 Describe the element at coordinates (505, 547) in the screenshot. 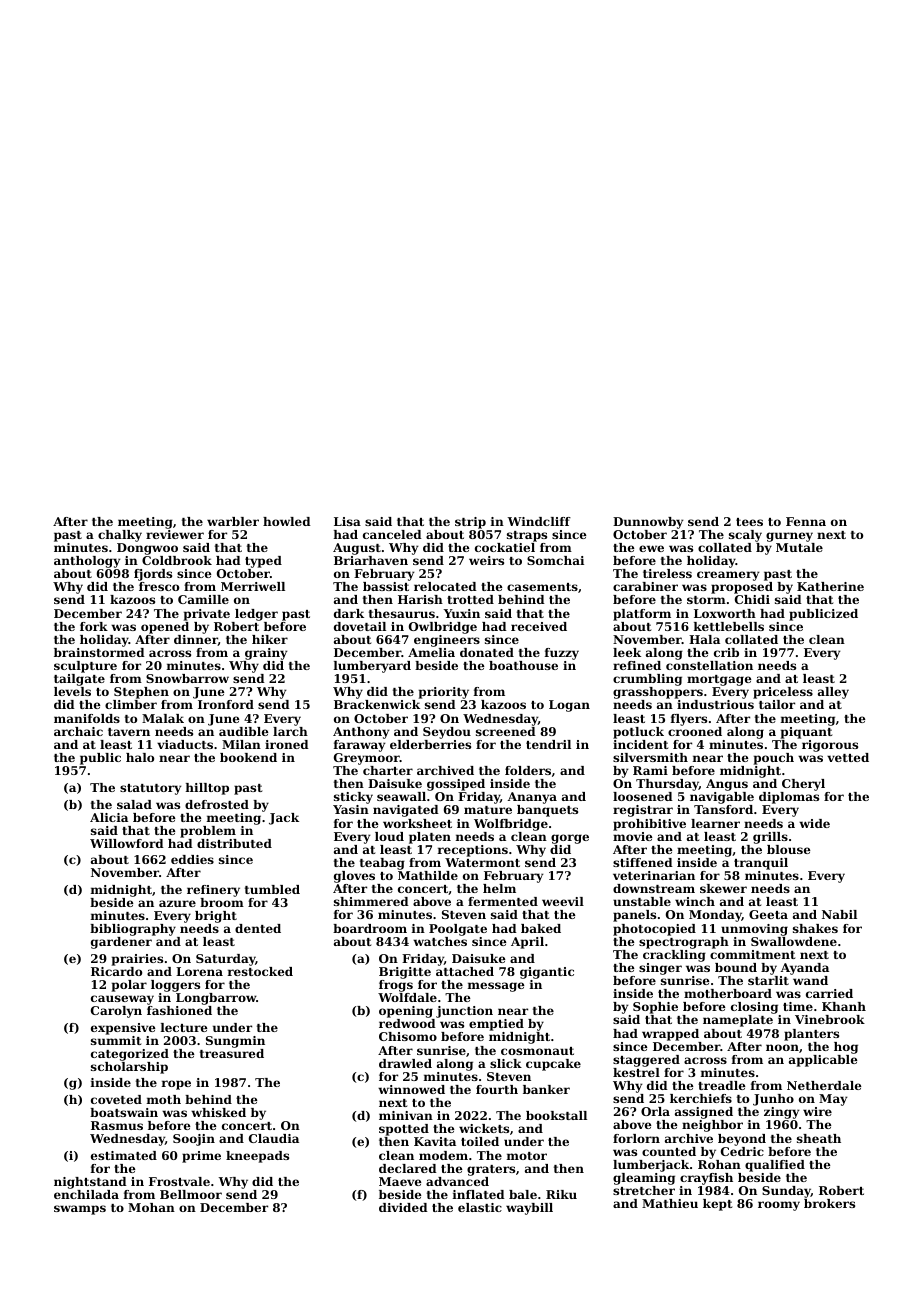

I see `cockatiel` at that location.
